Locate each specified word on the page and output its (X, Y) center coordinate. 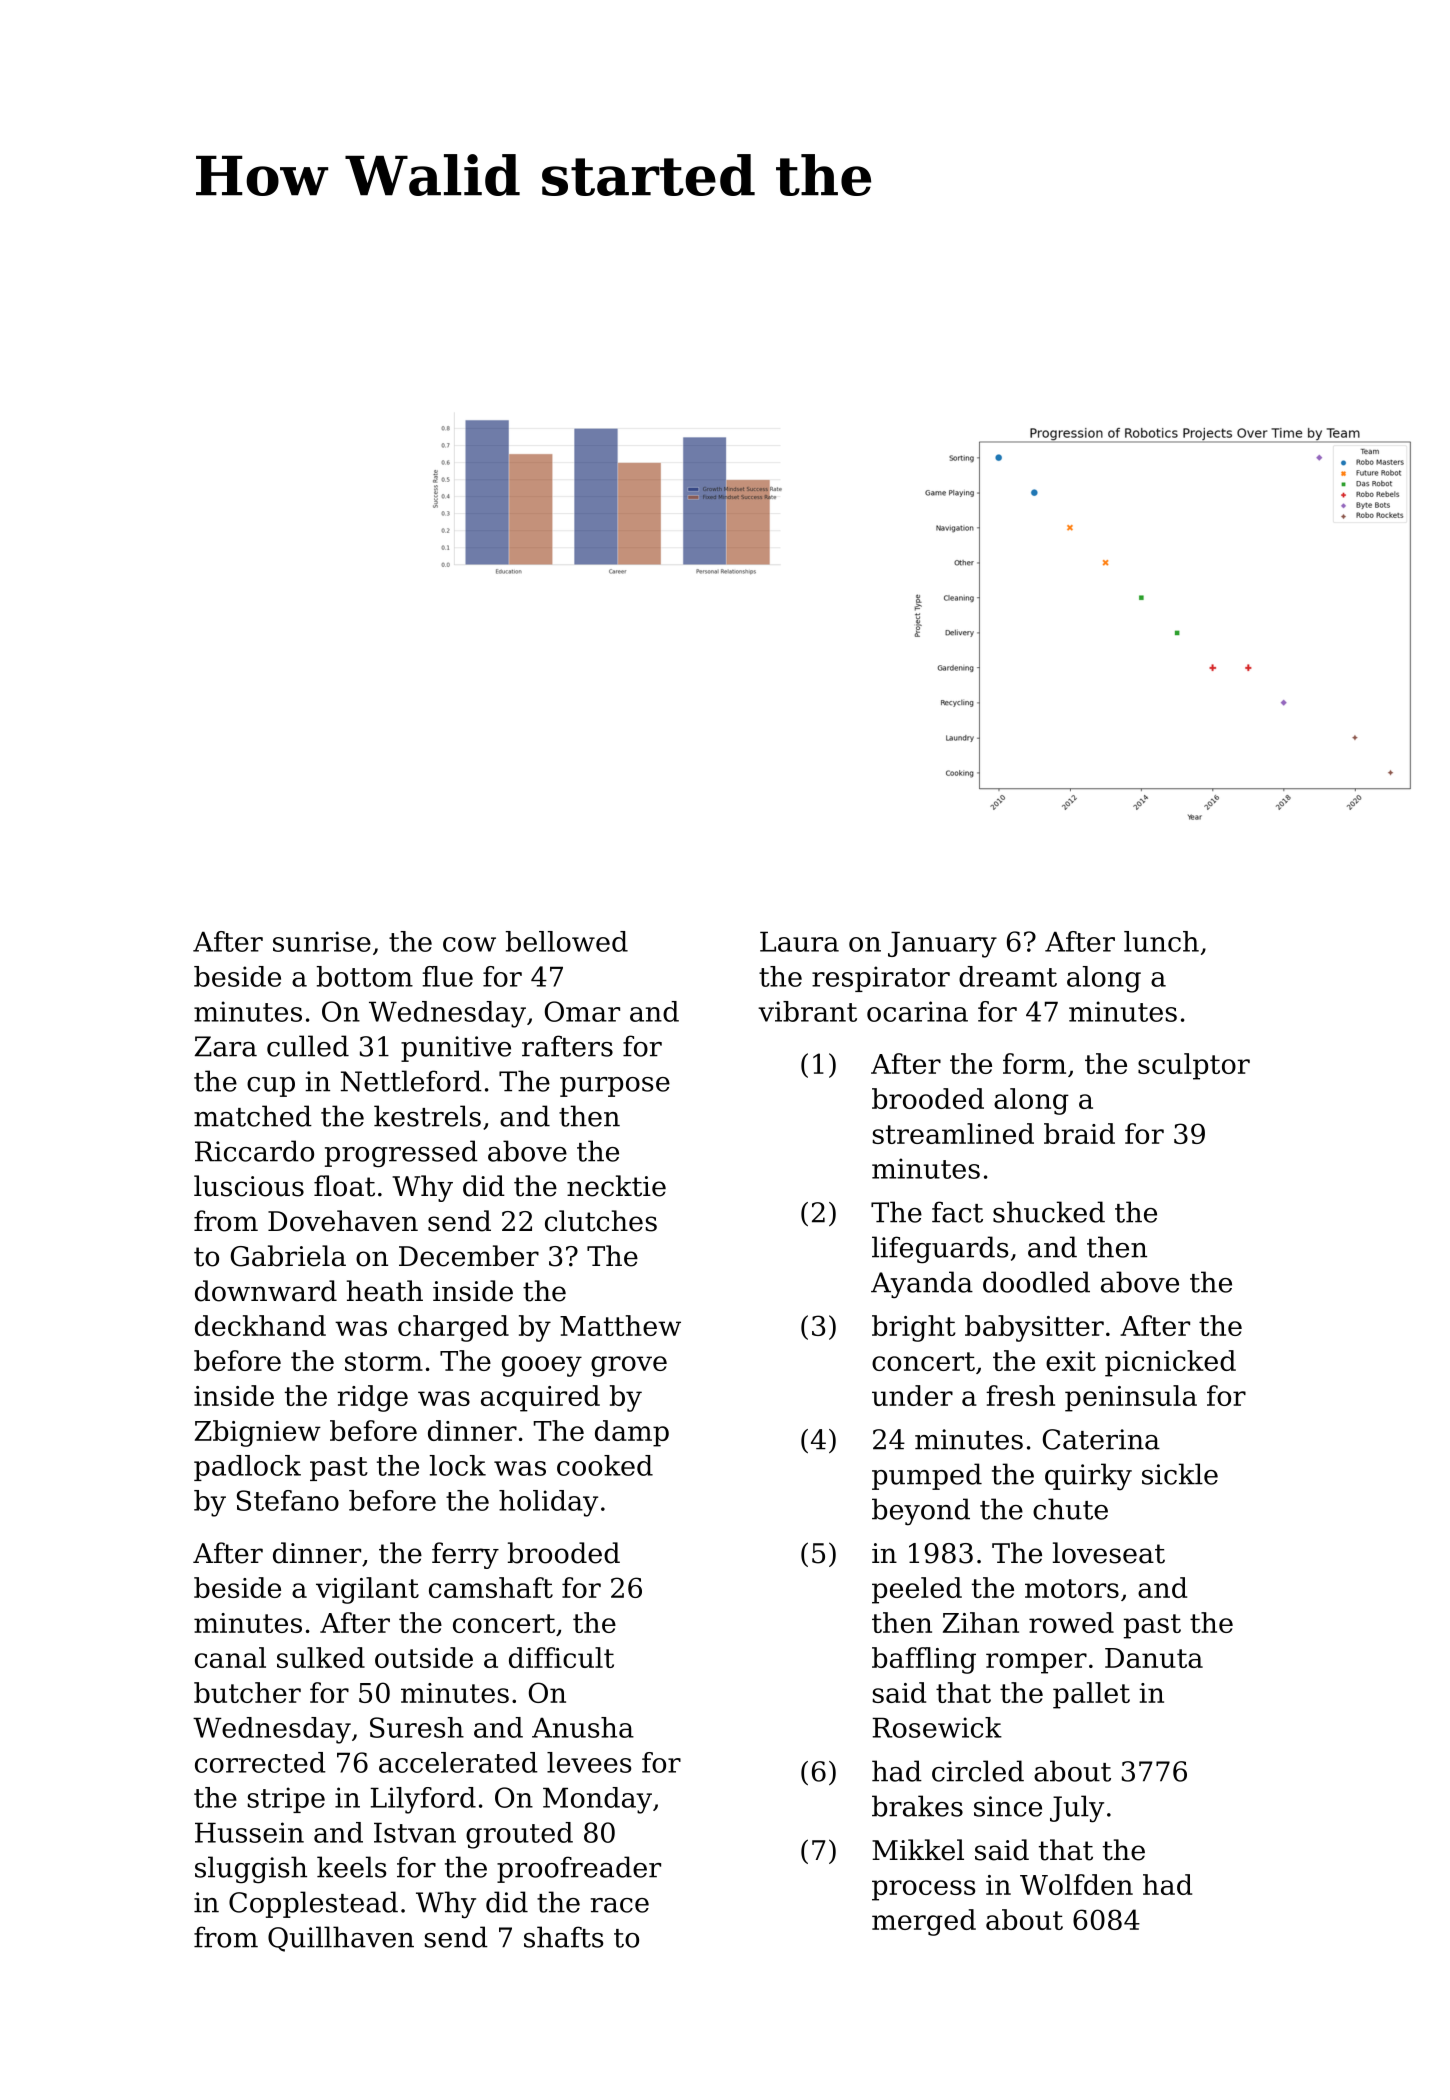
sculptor (1194, 1066)
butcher (247, 1692)
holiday (548, 1503)
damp (632, 1433)
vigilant (367, 1590)
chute (1070, 1509)
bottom (365, 976)
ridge (372, 1398)
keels (351, 1867)
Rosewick (937, 1727)
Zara (225, 1046)
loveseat (1109, 1553)
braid (1079, 1133)
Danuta (1154, 1658)
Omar (582, 1011)
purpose (615, 1087)
